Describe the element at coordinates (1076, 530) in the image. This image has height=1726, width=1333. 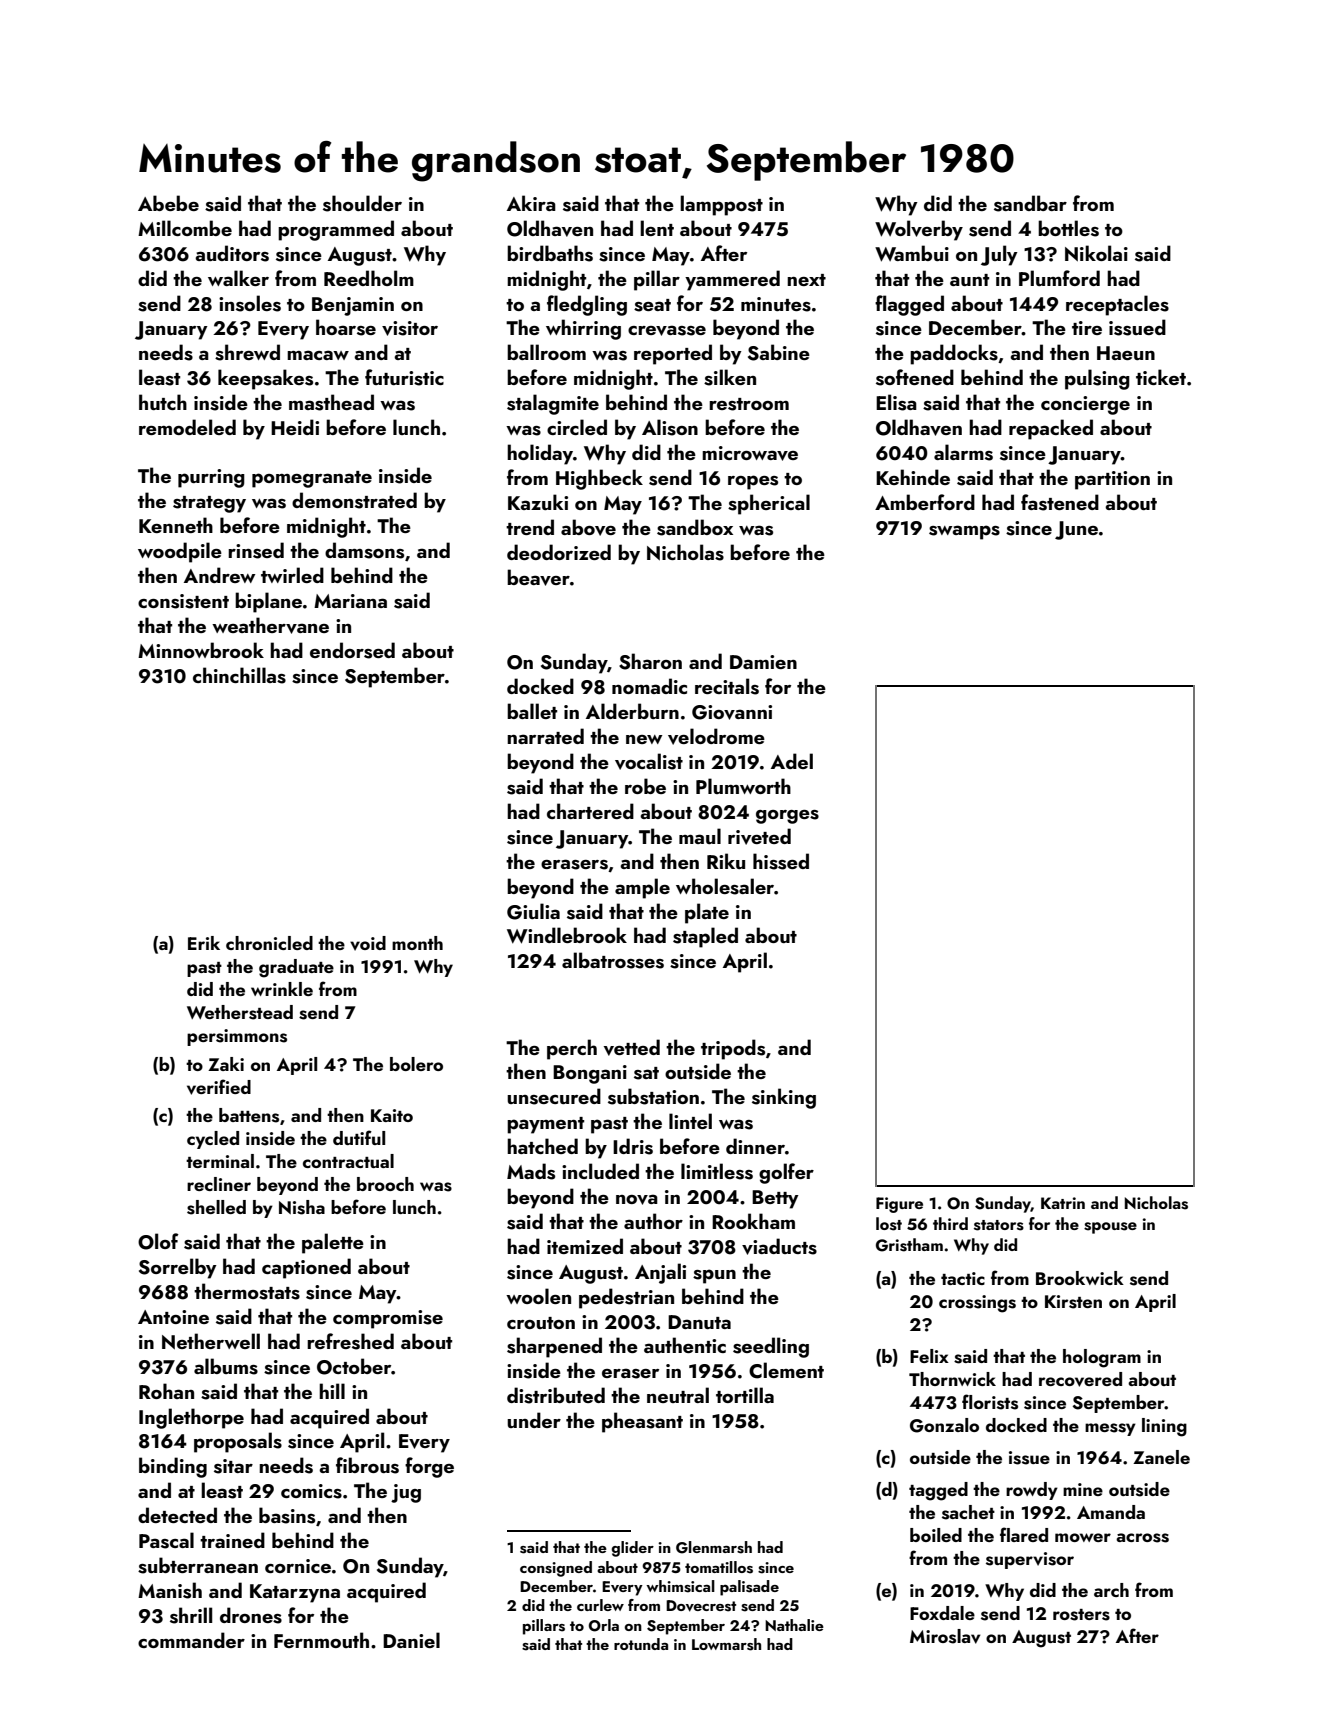
I see `June` at that location.
